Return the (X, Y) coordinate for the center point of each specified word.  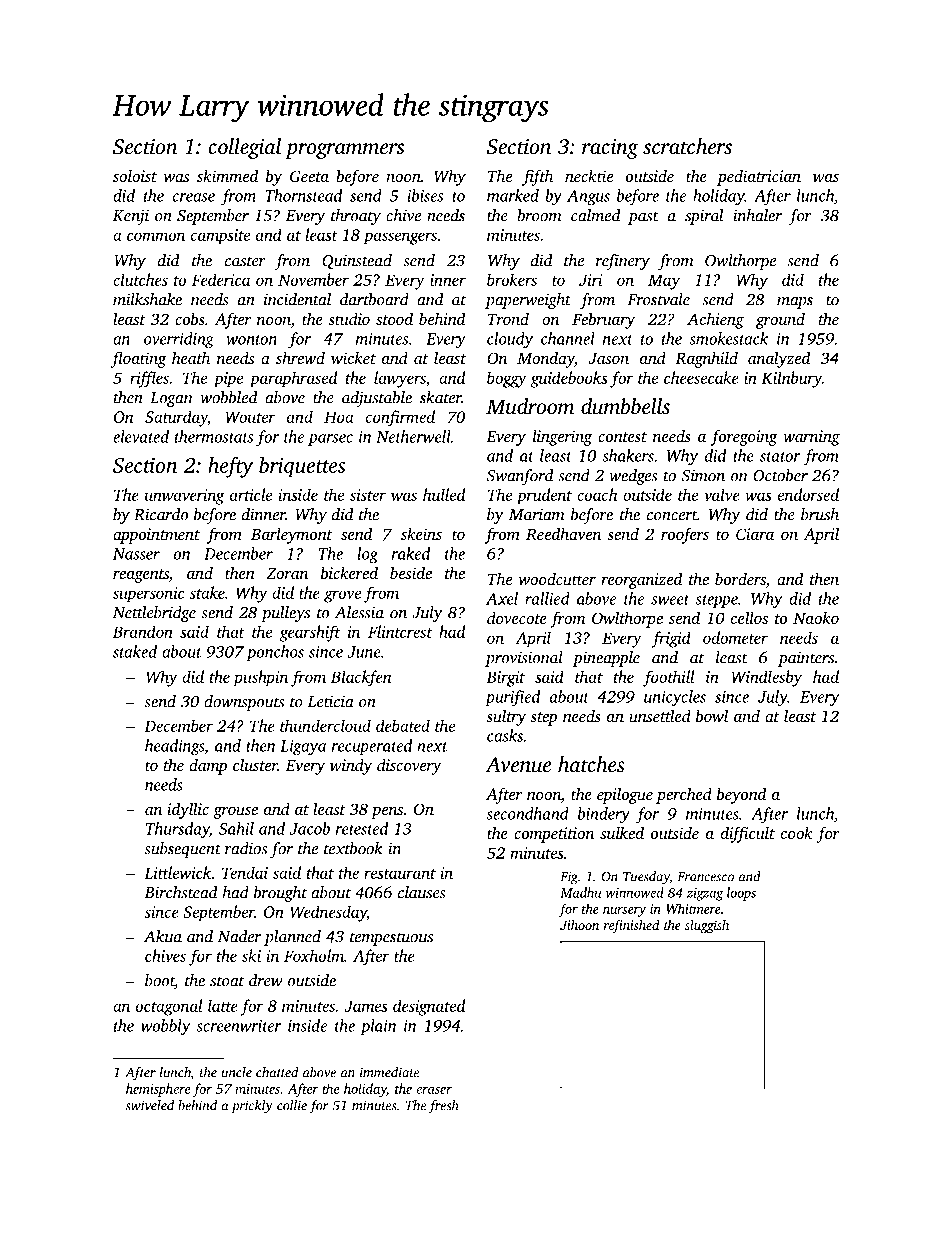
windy (351, 767)
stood (394, 318)
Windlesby (766, 678)
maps (795, 303)
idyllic (188, 810)
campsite (220, 237)
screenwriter (238, 1026)
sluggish (707, 926)
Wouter (250, 417)
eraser (434, 1090)
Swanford (520, 477)
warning (811, 438)
